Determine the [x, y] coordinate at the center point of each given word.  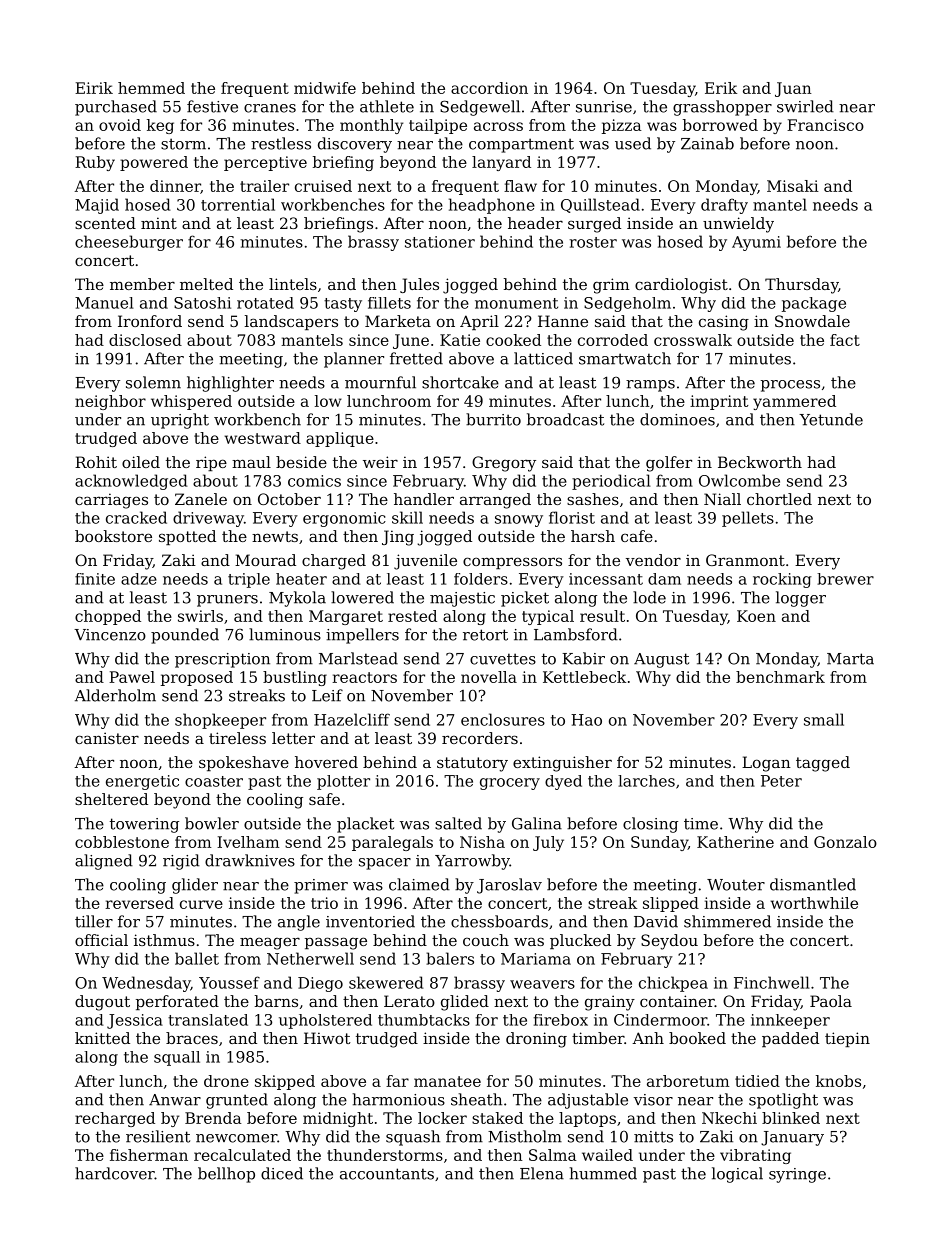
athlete [387, 106]
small [824, 719]
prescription [222, 660]
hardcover [115, 1173]
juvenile [425, 562]
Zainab [707, 143]
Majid [97, 206]
